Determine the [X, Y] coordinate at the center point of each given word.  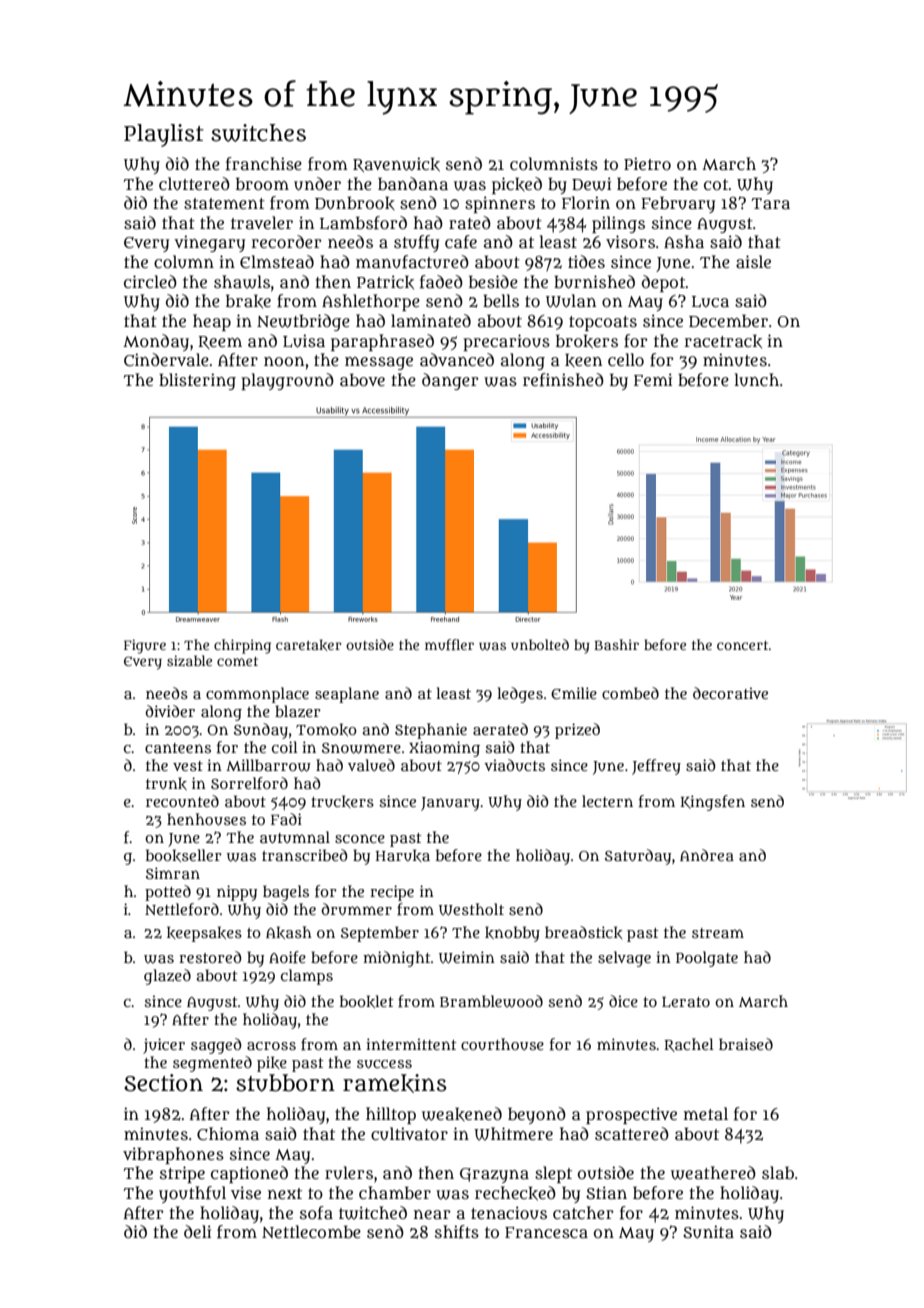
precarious [506, 342]
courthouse [502, 1044]
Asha [684, 241]
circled [150, 281]
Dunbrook [355, 203]
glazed [167, 977]
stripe [182, 1174]
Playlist [164, 135]
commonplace [257, 695]
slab [778, 1172]
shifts [457, 1232]
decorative [730, 693]
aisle [753, 261]
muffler [449, 644]
